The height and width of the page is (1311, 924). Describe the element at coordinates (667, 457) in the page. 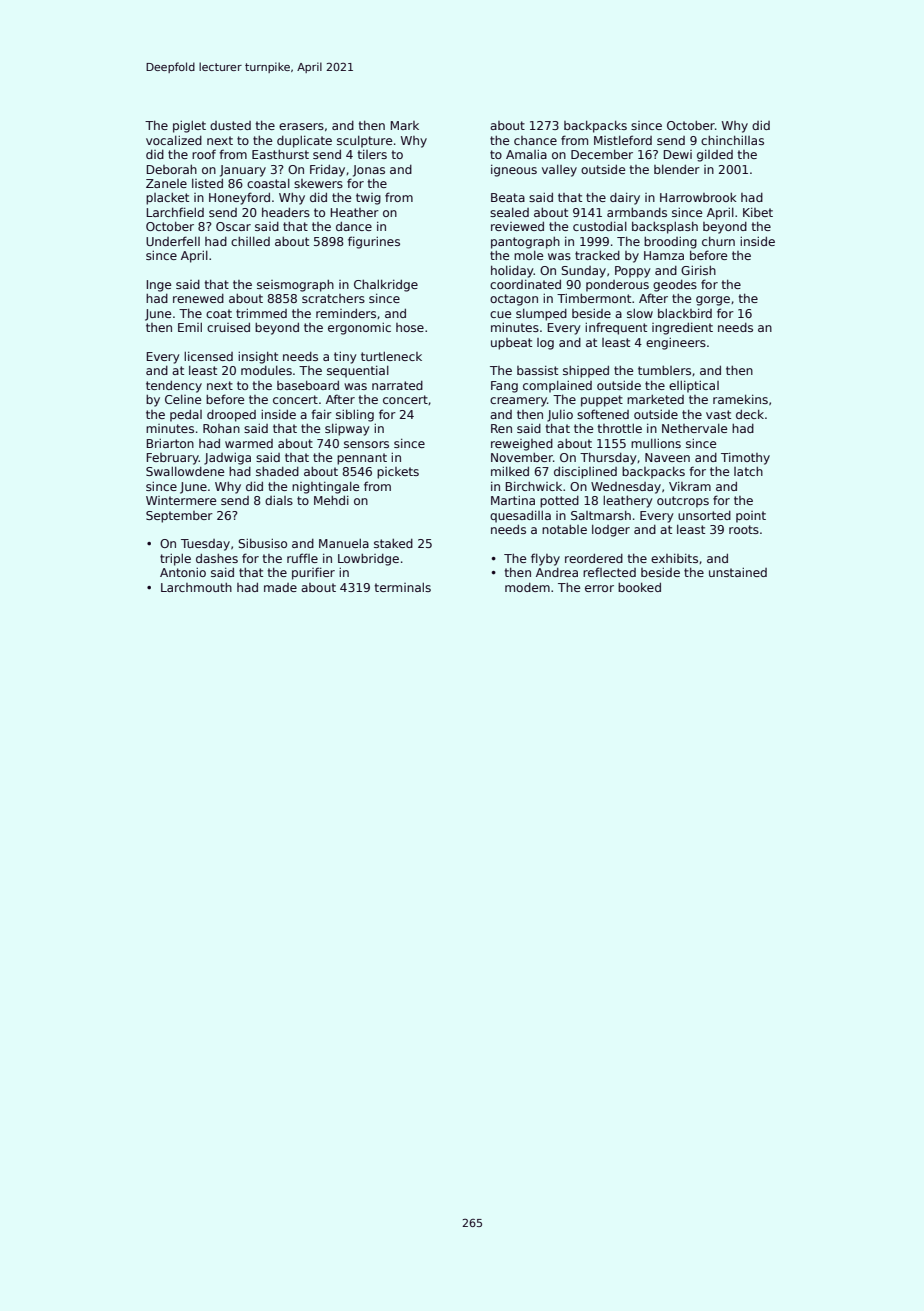

I see `Naveen` at that location.
